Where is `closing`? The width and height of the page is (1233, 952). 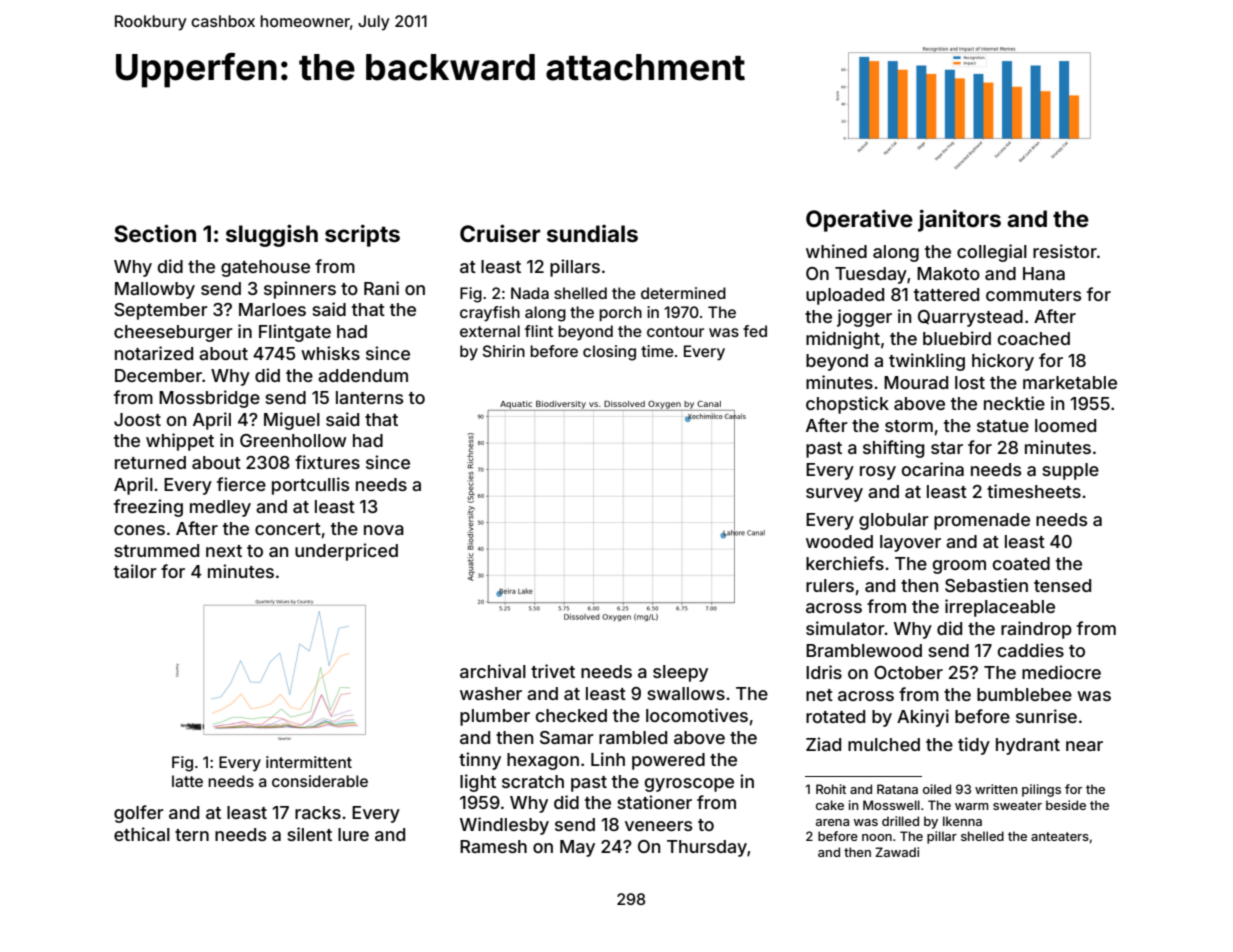
closing is located at coordinates (609, 353).
